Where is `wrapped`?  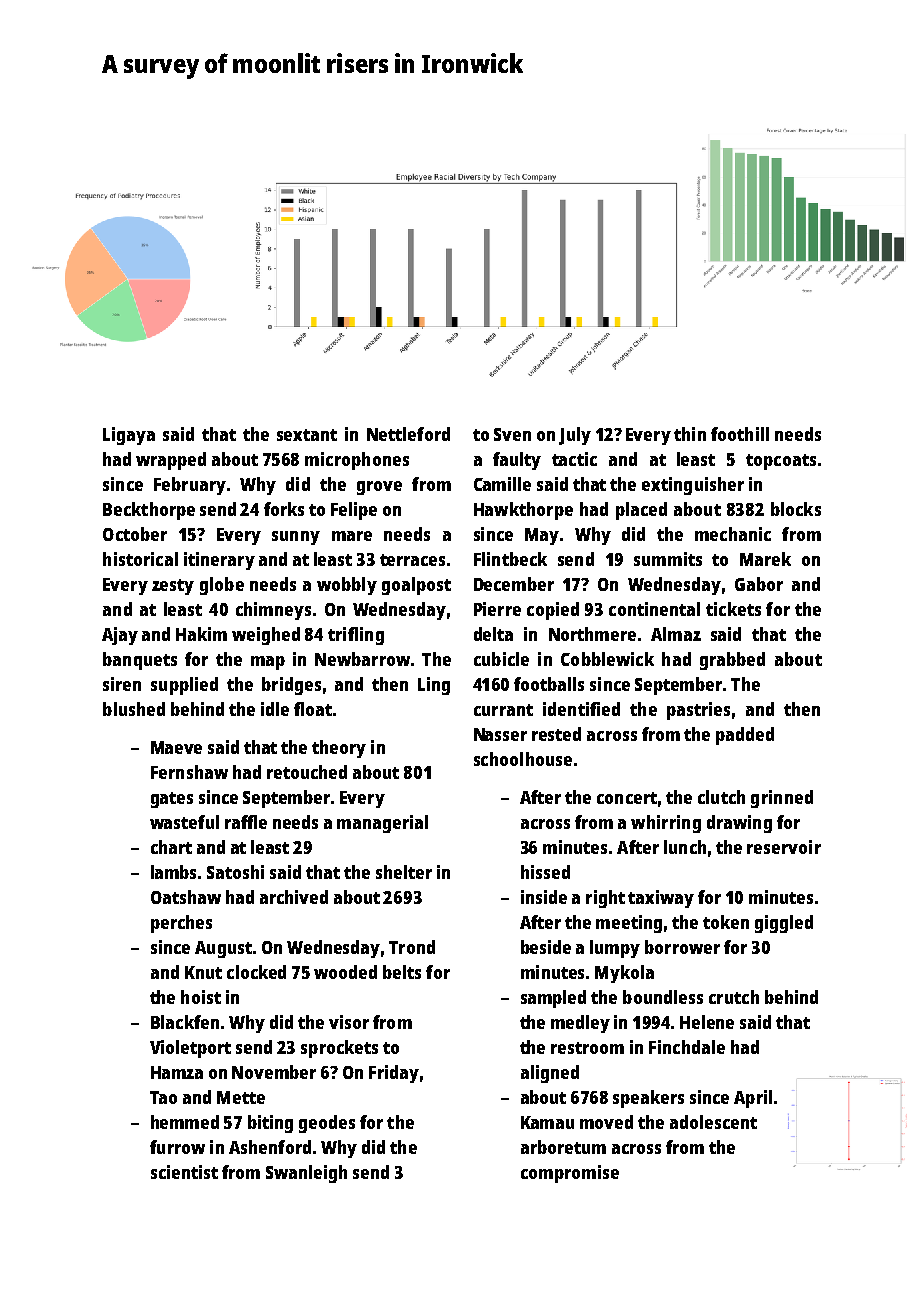
wrapped is located at coordinates (171, 461).
